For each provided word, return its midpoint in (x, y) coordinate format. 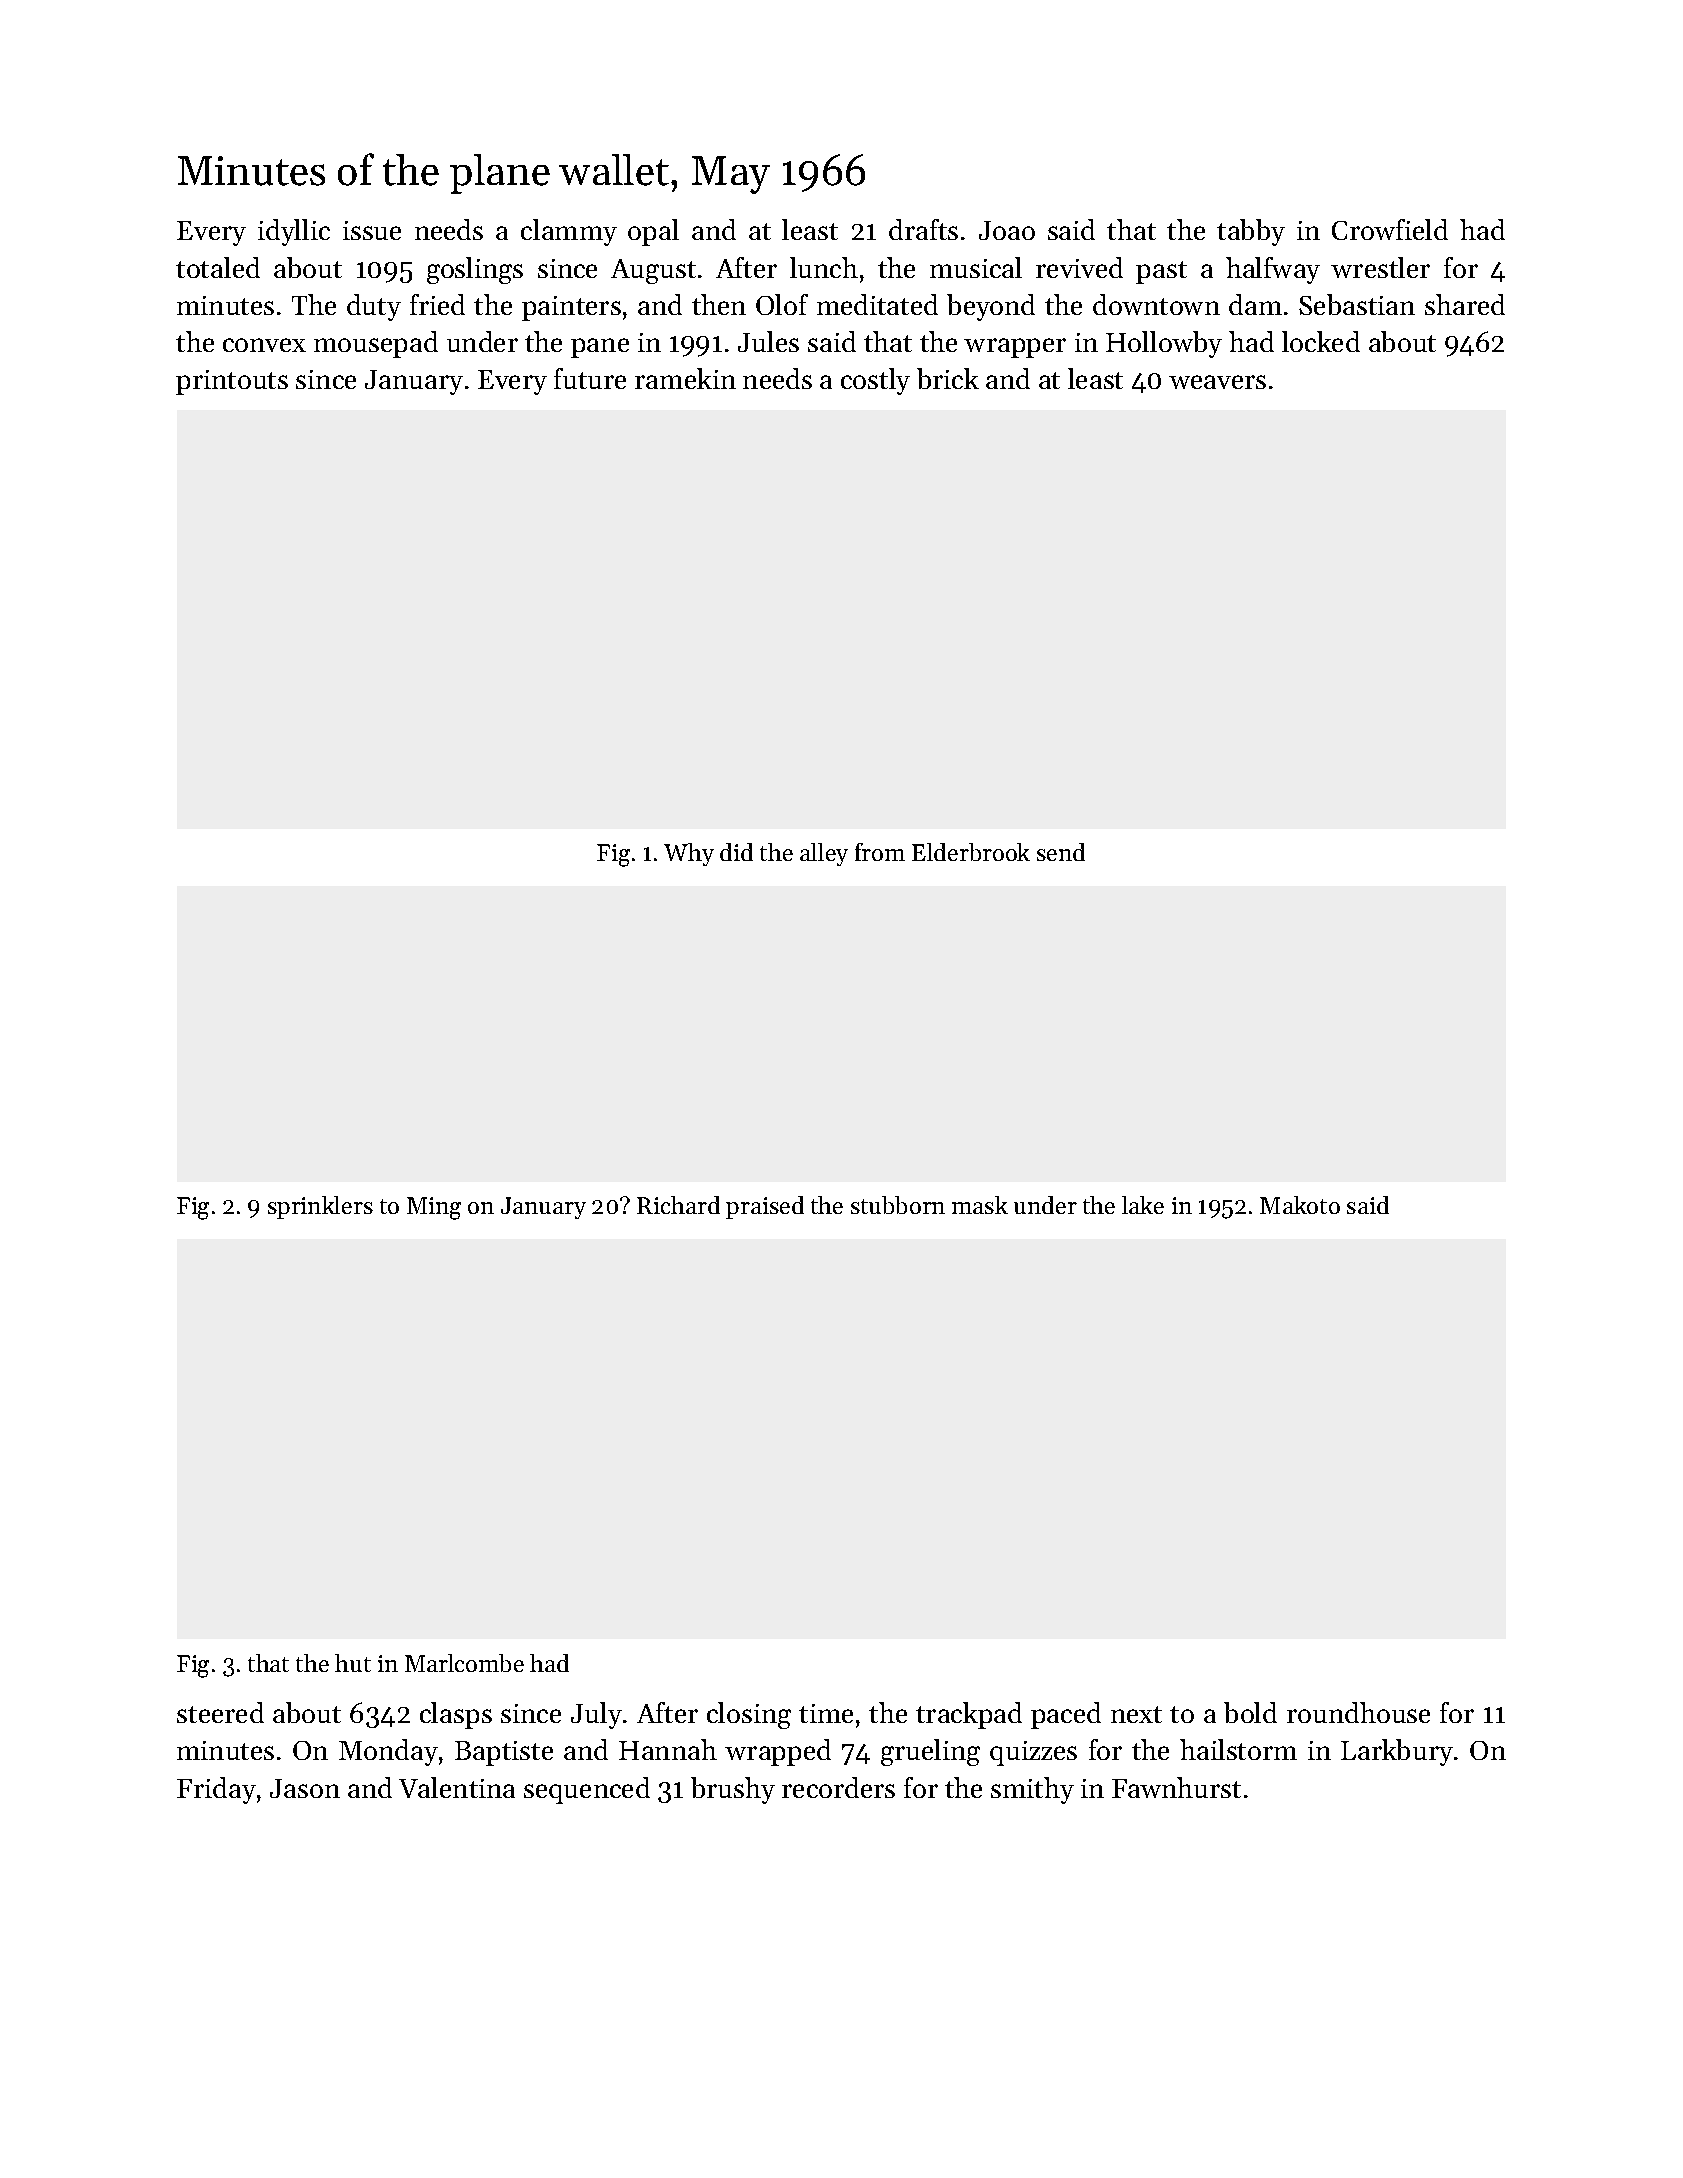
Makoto (1300, 1205)
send (1061, 852)
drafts (923, 229)
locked (1321, 341)
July (596, 1715)
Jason (305, 1788)
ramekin (685, 378)
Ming (434, 1208)
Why (689, 854)
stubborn (898, 1205)
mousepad (376, 344)
